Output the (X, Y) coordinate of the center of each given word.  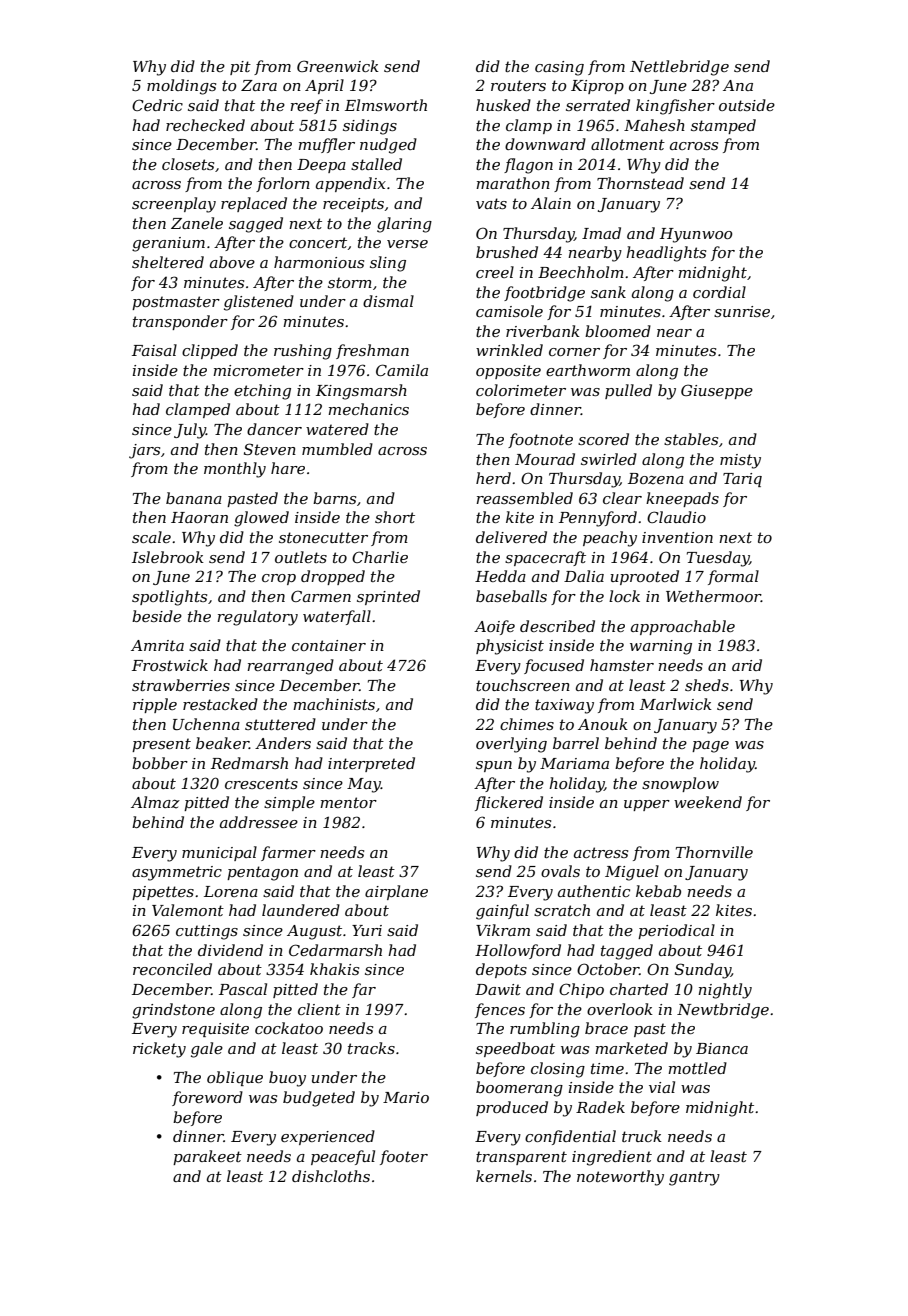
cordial (719, 292)
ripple (155, 705)
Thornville (714, 852)
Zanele (197, 223)
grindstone (173, 1011)
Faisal (154, 350)
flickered (509, 803)
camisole (509, 311)
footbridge (544, 294)
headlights (666, 254)
